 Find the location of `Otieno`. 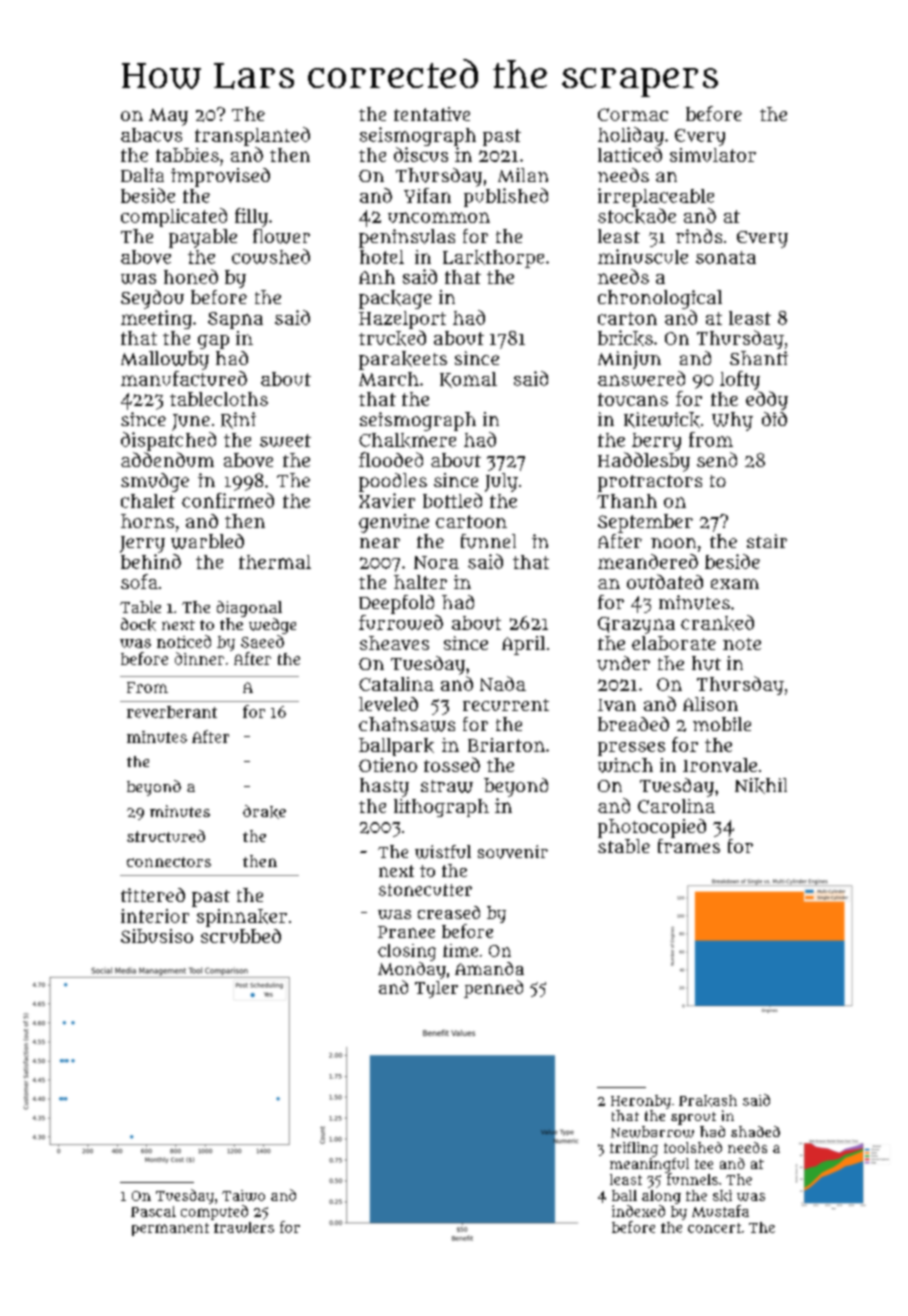

Otieno is located at coordinates (388, 765).
